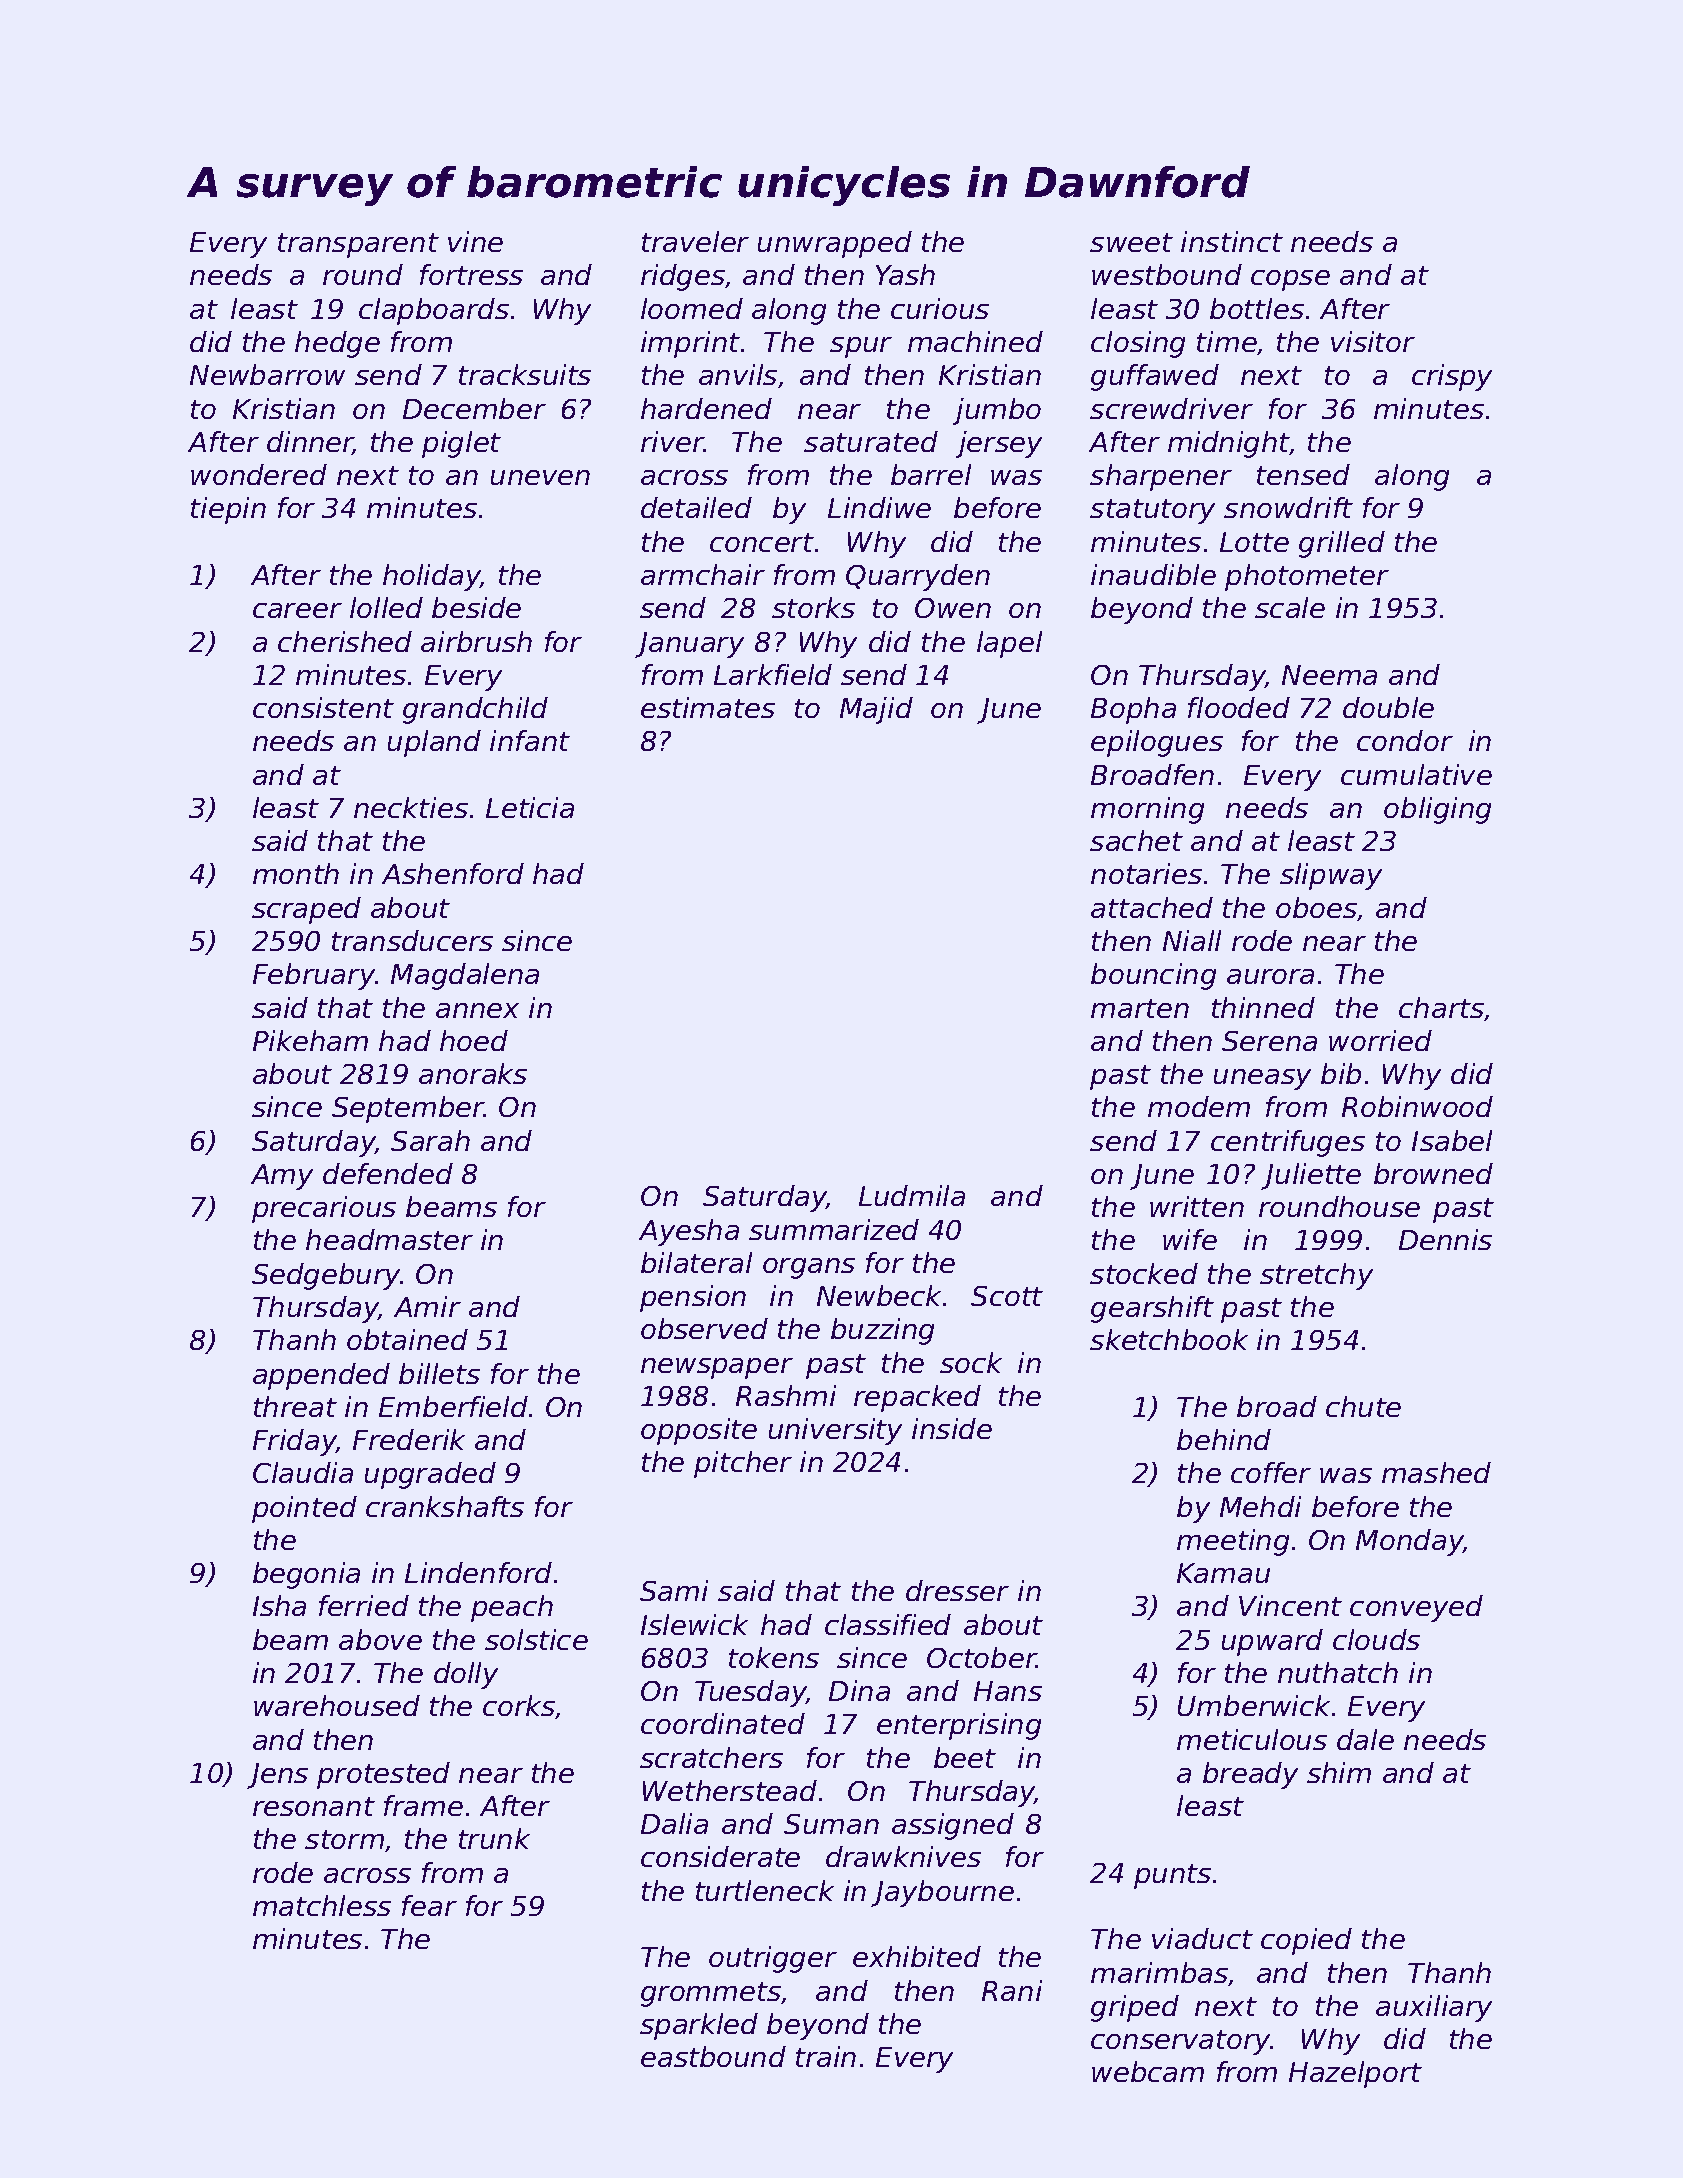 This screenshot has width=1683, height=2178. I want to click on train, so click(826, 2056).
